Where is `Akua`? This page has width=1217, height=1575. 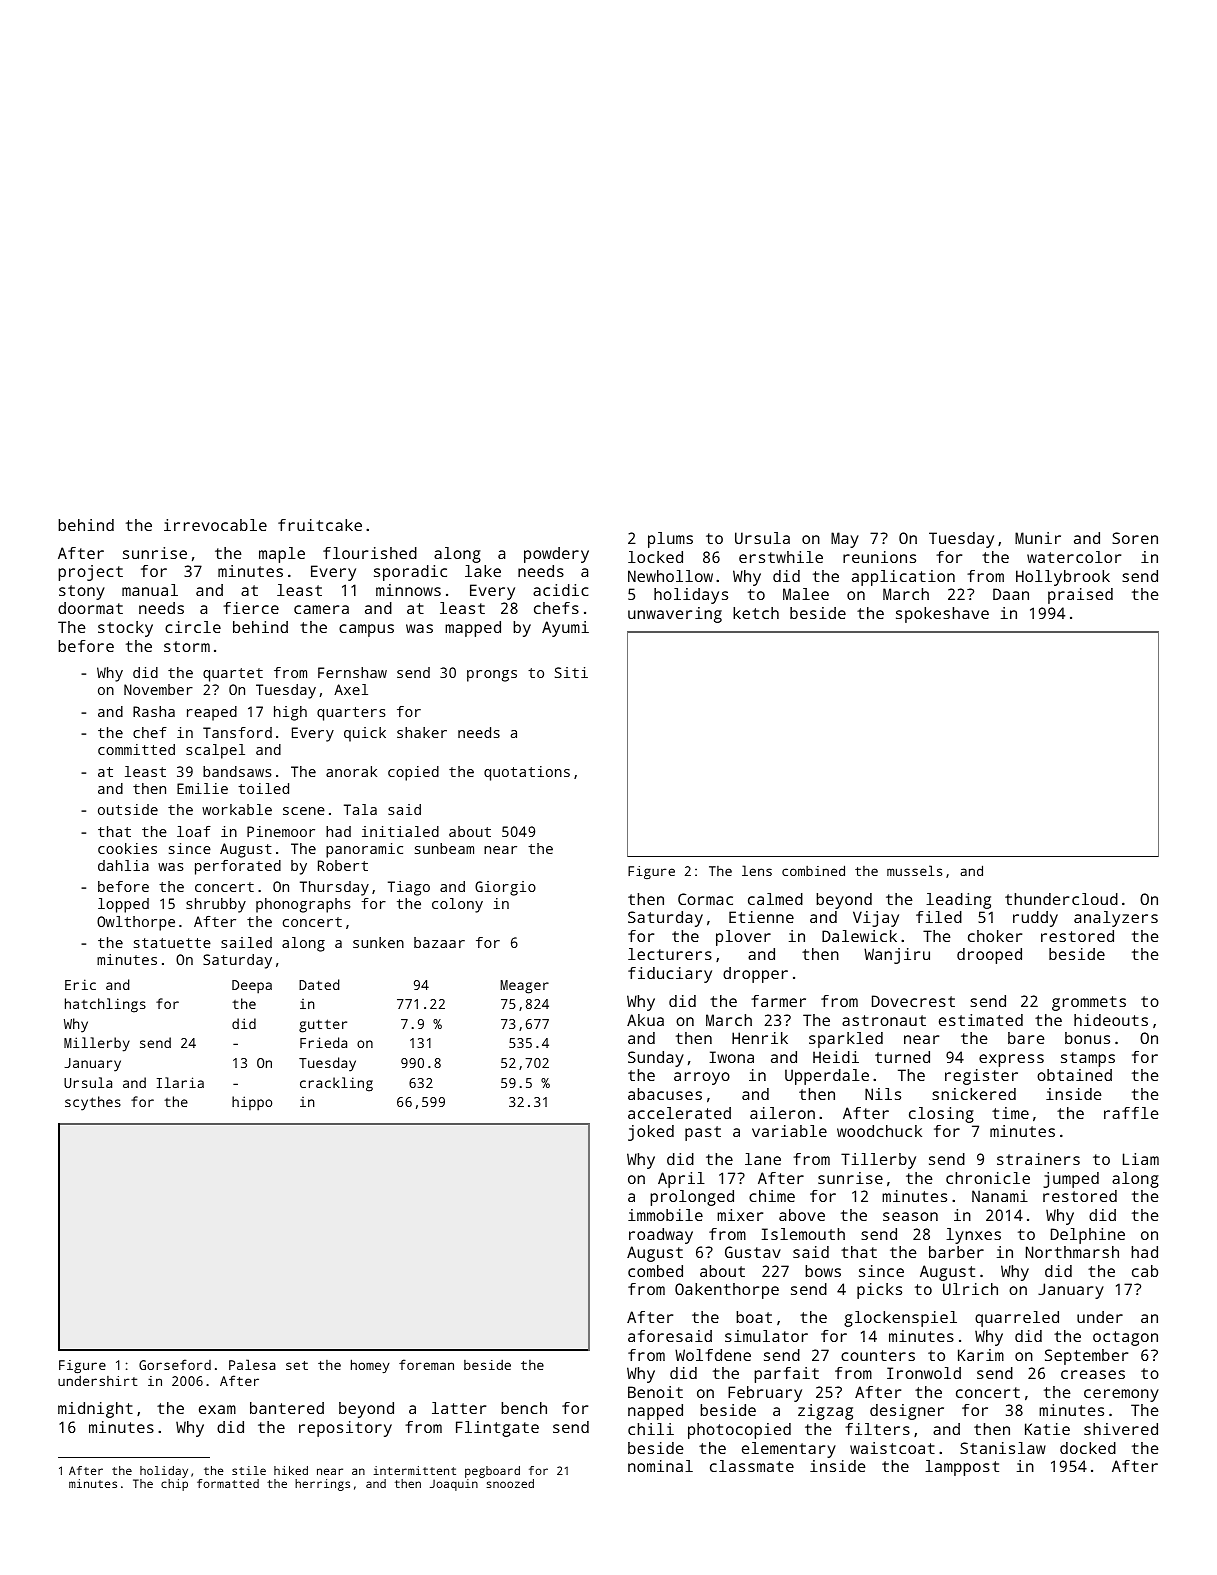 Akua is located at coordinates (645, 1020).
